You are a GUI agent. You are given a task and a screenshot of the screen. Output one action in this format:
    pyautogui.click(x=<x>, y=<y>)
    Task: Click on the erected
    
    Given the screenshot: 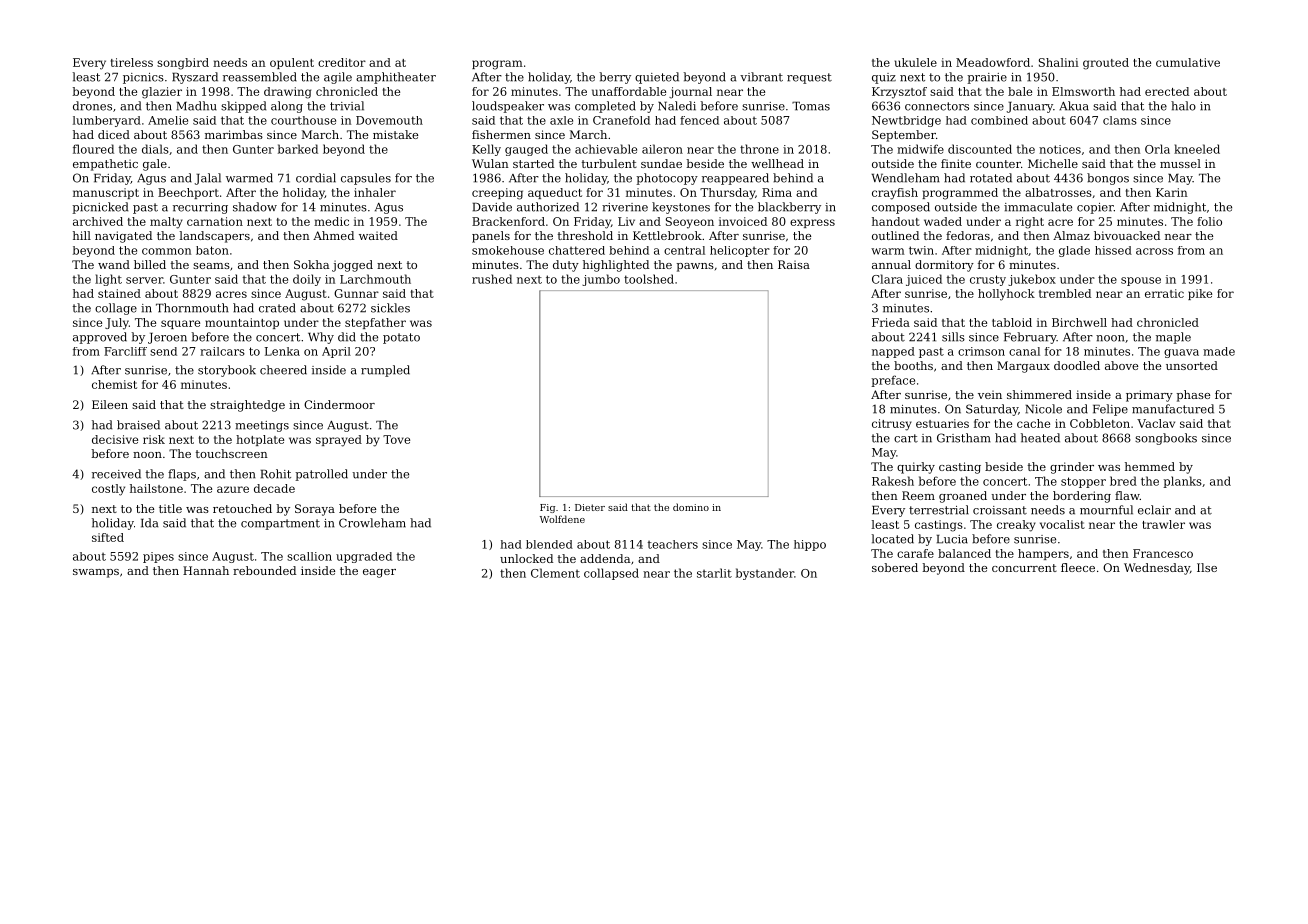 What is the action you would take?
    pyautogui.click(x=1167, y=91)
